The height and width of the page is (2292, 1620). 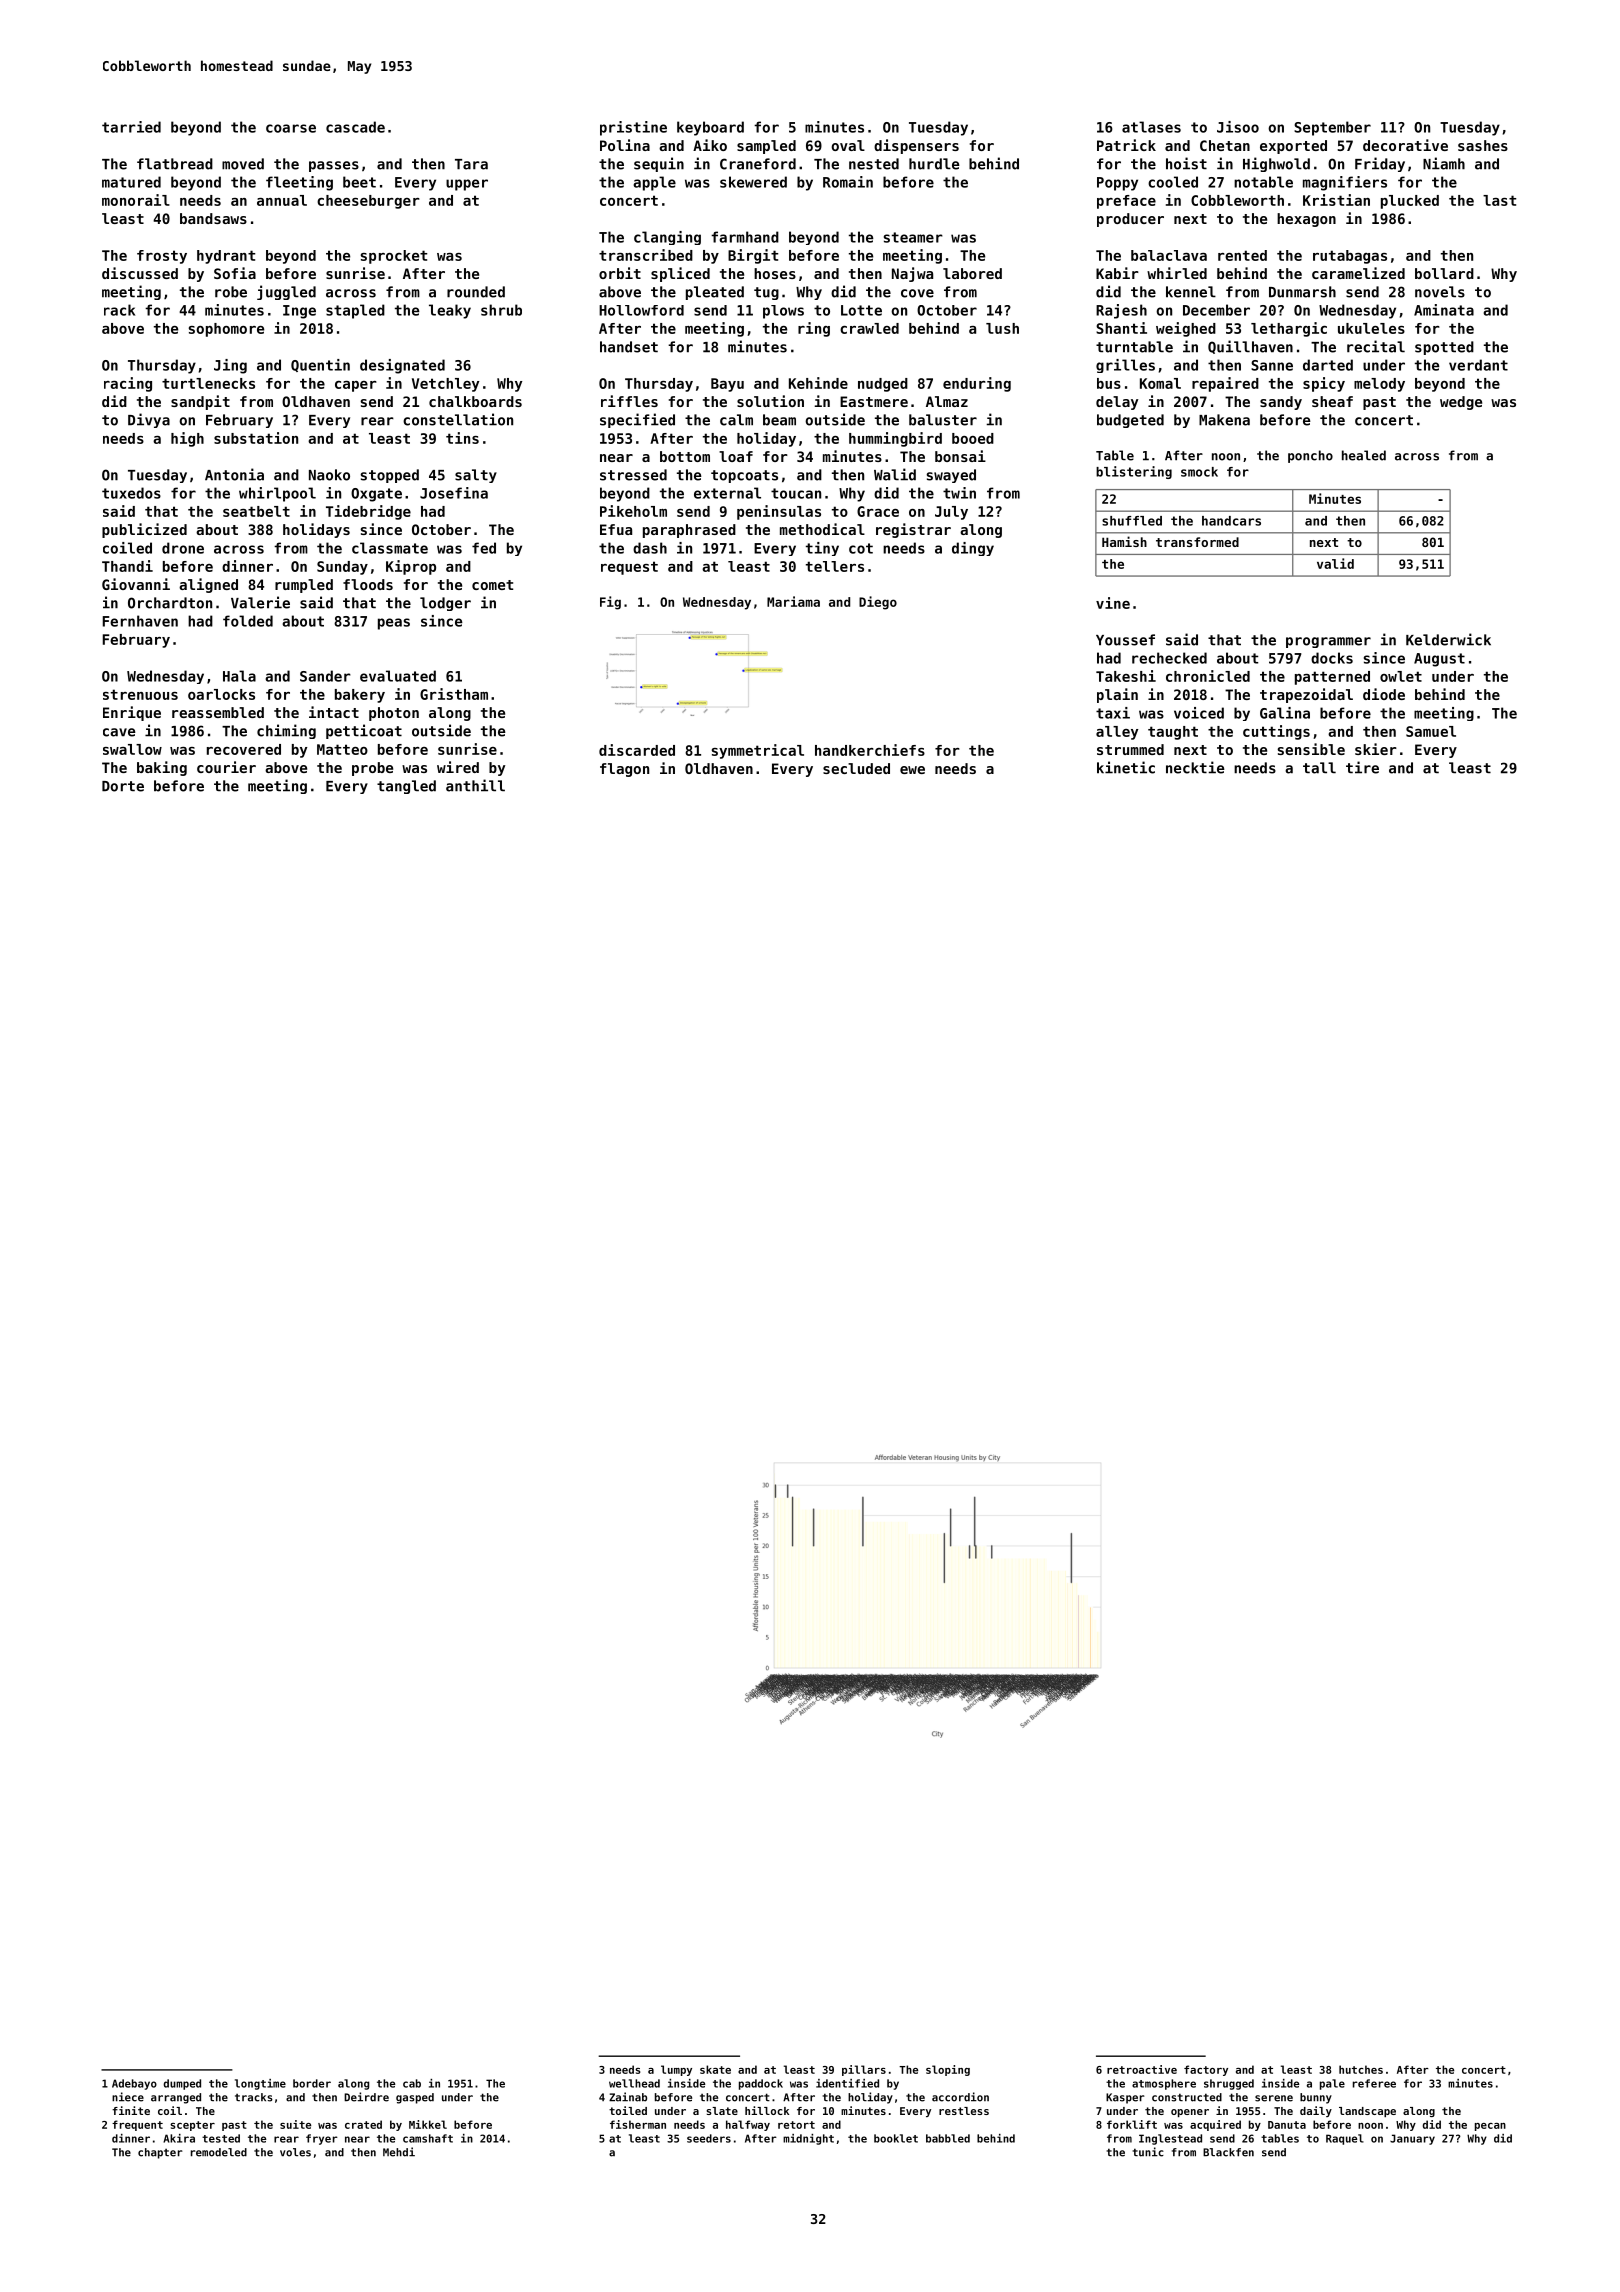 What do you see at coordinates (1364, 455) in the page?
I see `healed` at bounding box center [1364, 455].
